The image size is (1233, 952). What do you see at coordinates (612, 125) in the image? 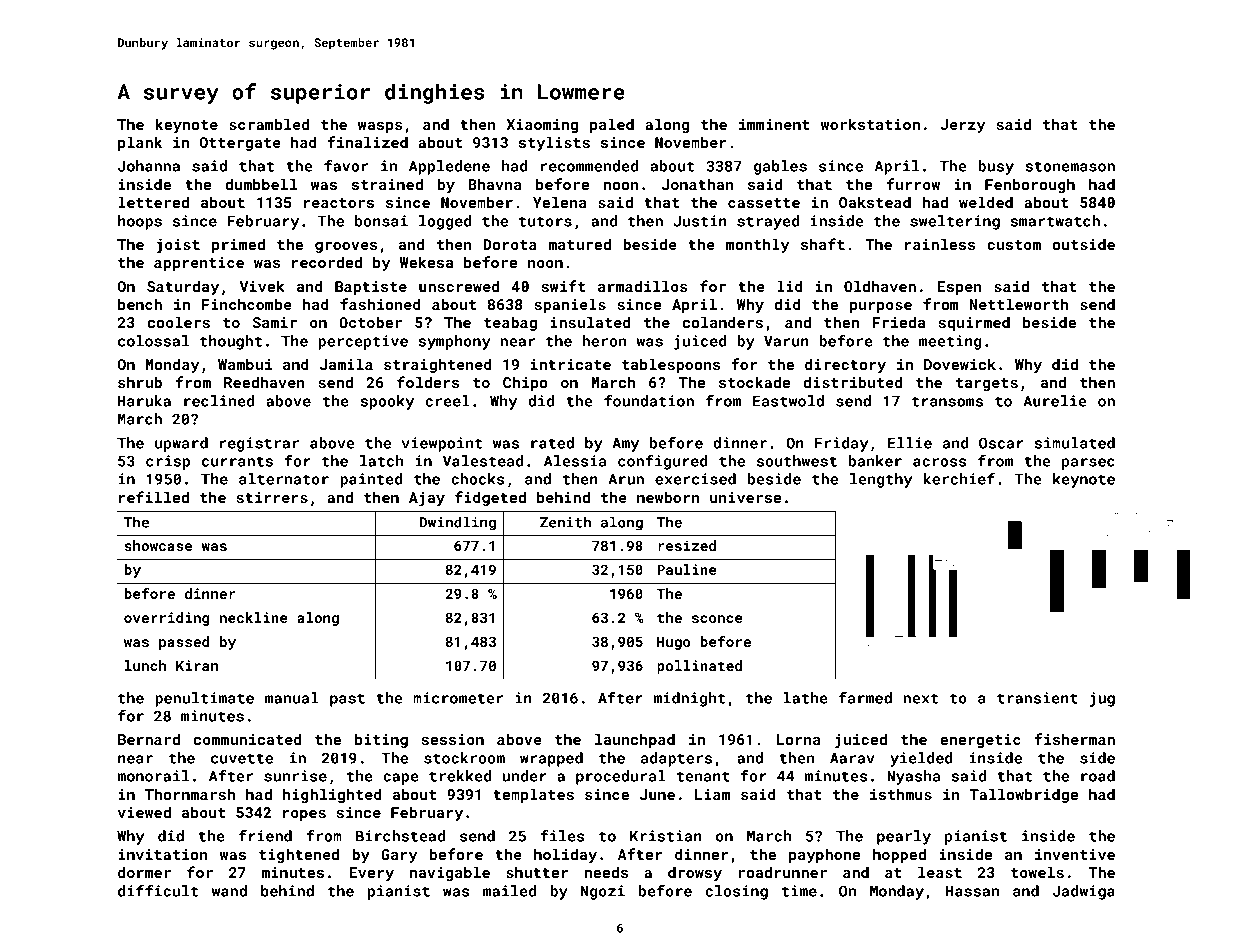
I see `paled` at bounding box center [612, 125].
